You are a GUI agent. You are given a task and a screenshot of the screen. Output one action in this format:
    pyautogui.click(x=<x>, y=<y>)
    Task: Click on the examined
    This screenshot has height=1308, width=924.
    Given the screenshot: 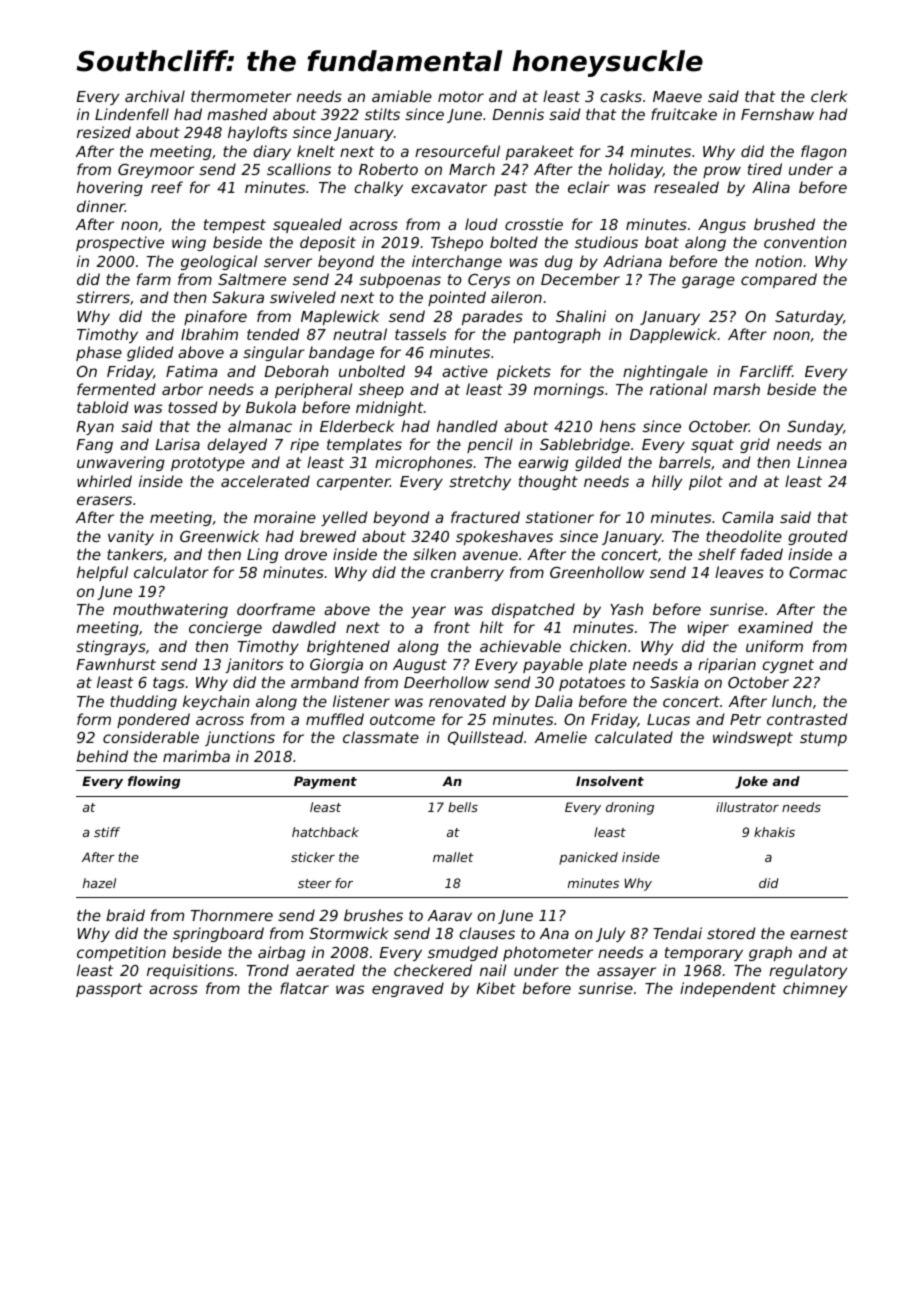 What is the action you would take?
    pyautogui.click(x=775, y=627)
